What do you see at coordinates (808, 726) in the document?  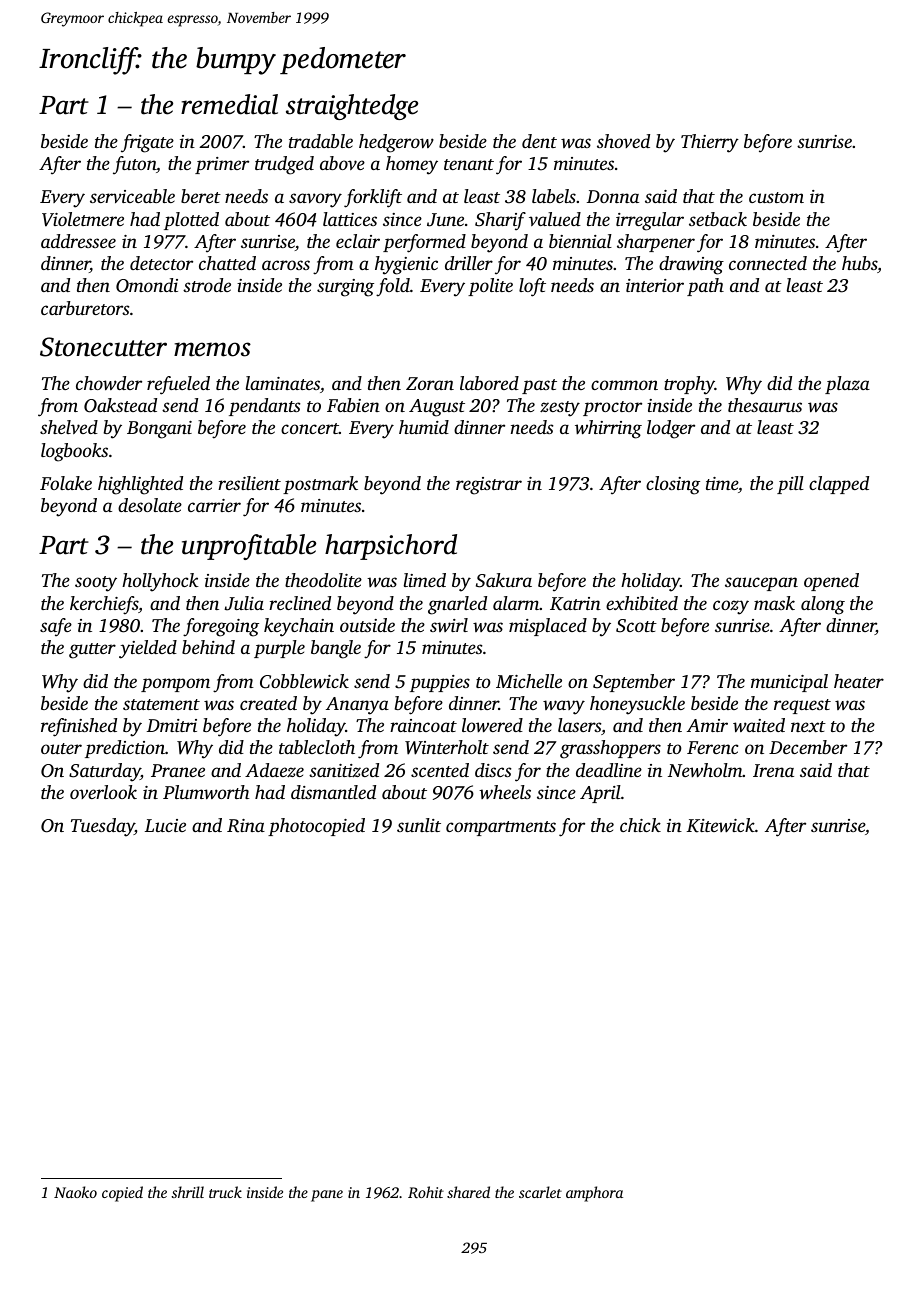 I see `next` at bounding box center [808, 726].
